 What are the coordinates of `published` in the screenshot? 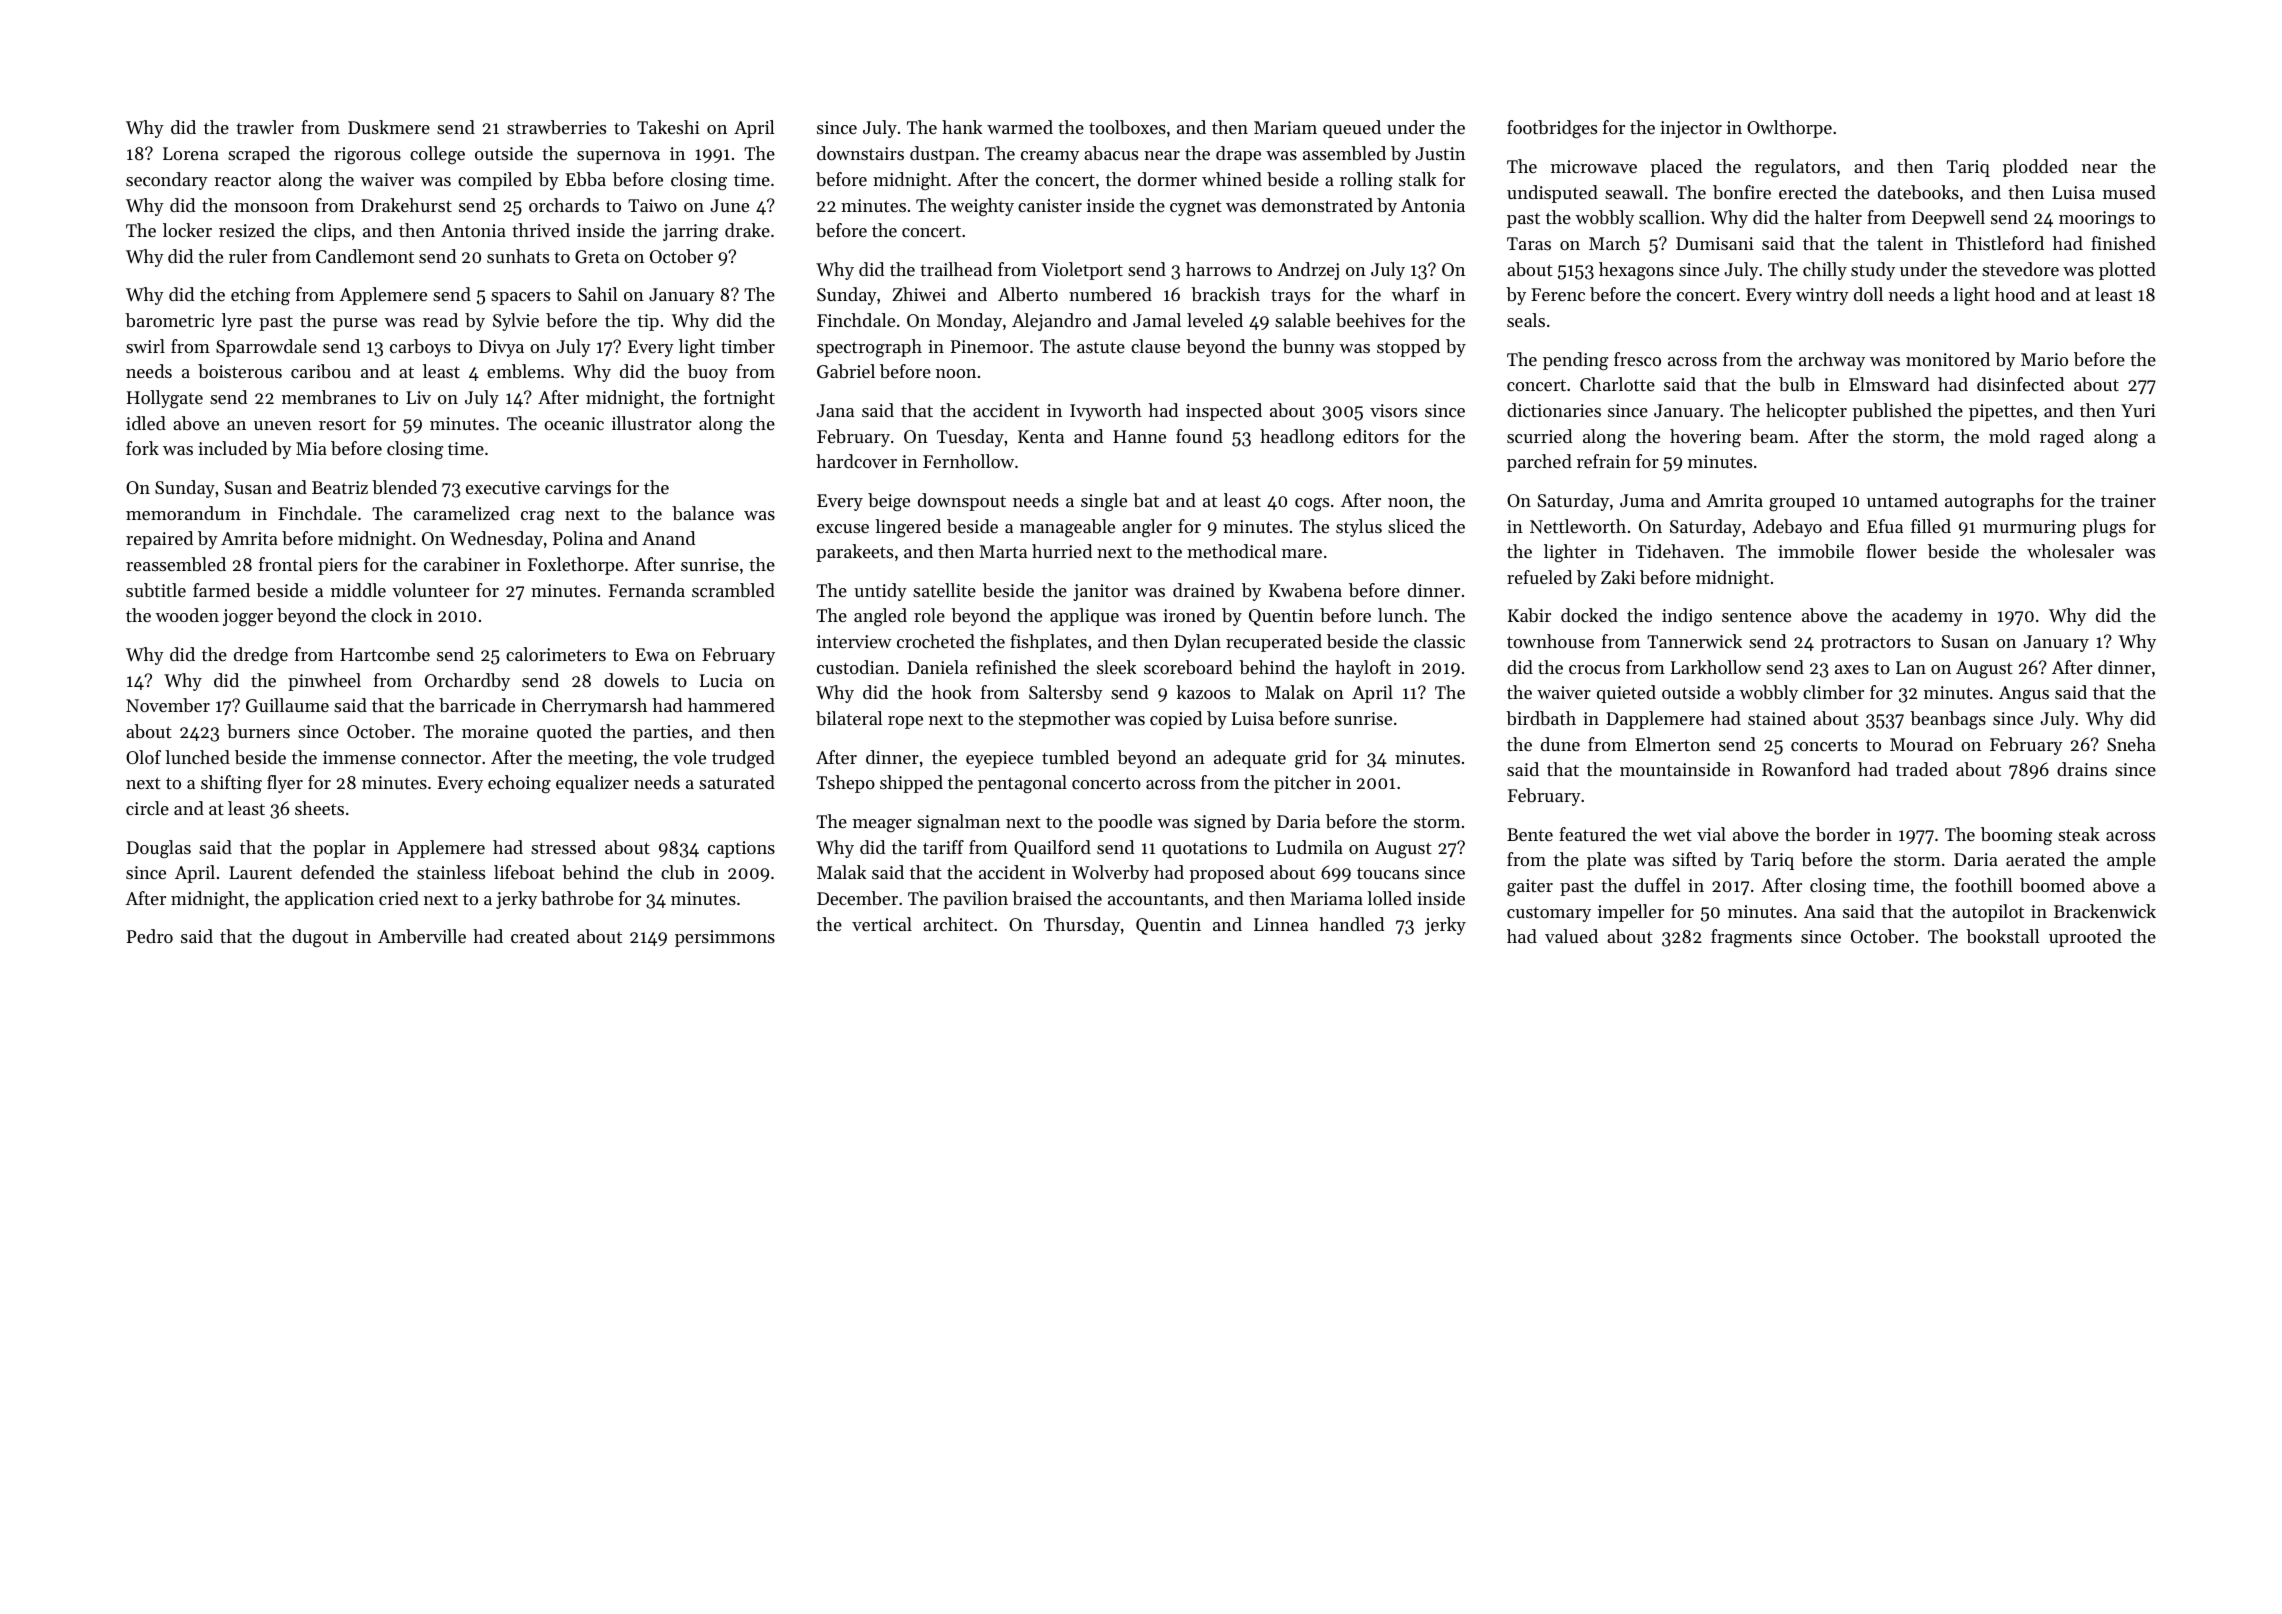 It's located at (1892, 412).
